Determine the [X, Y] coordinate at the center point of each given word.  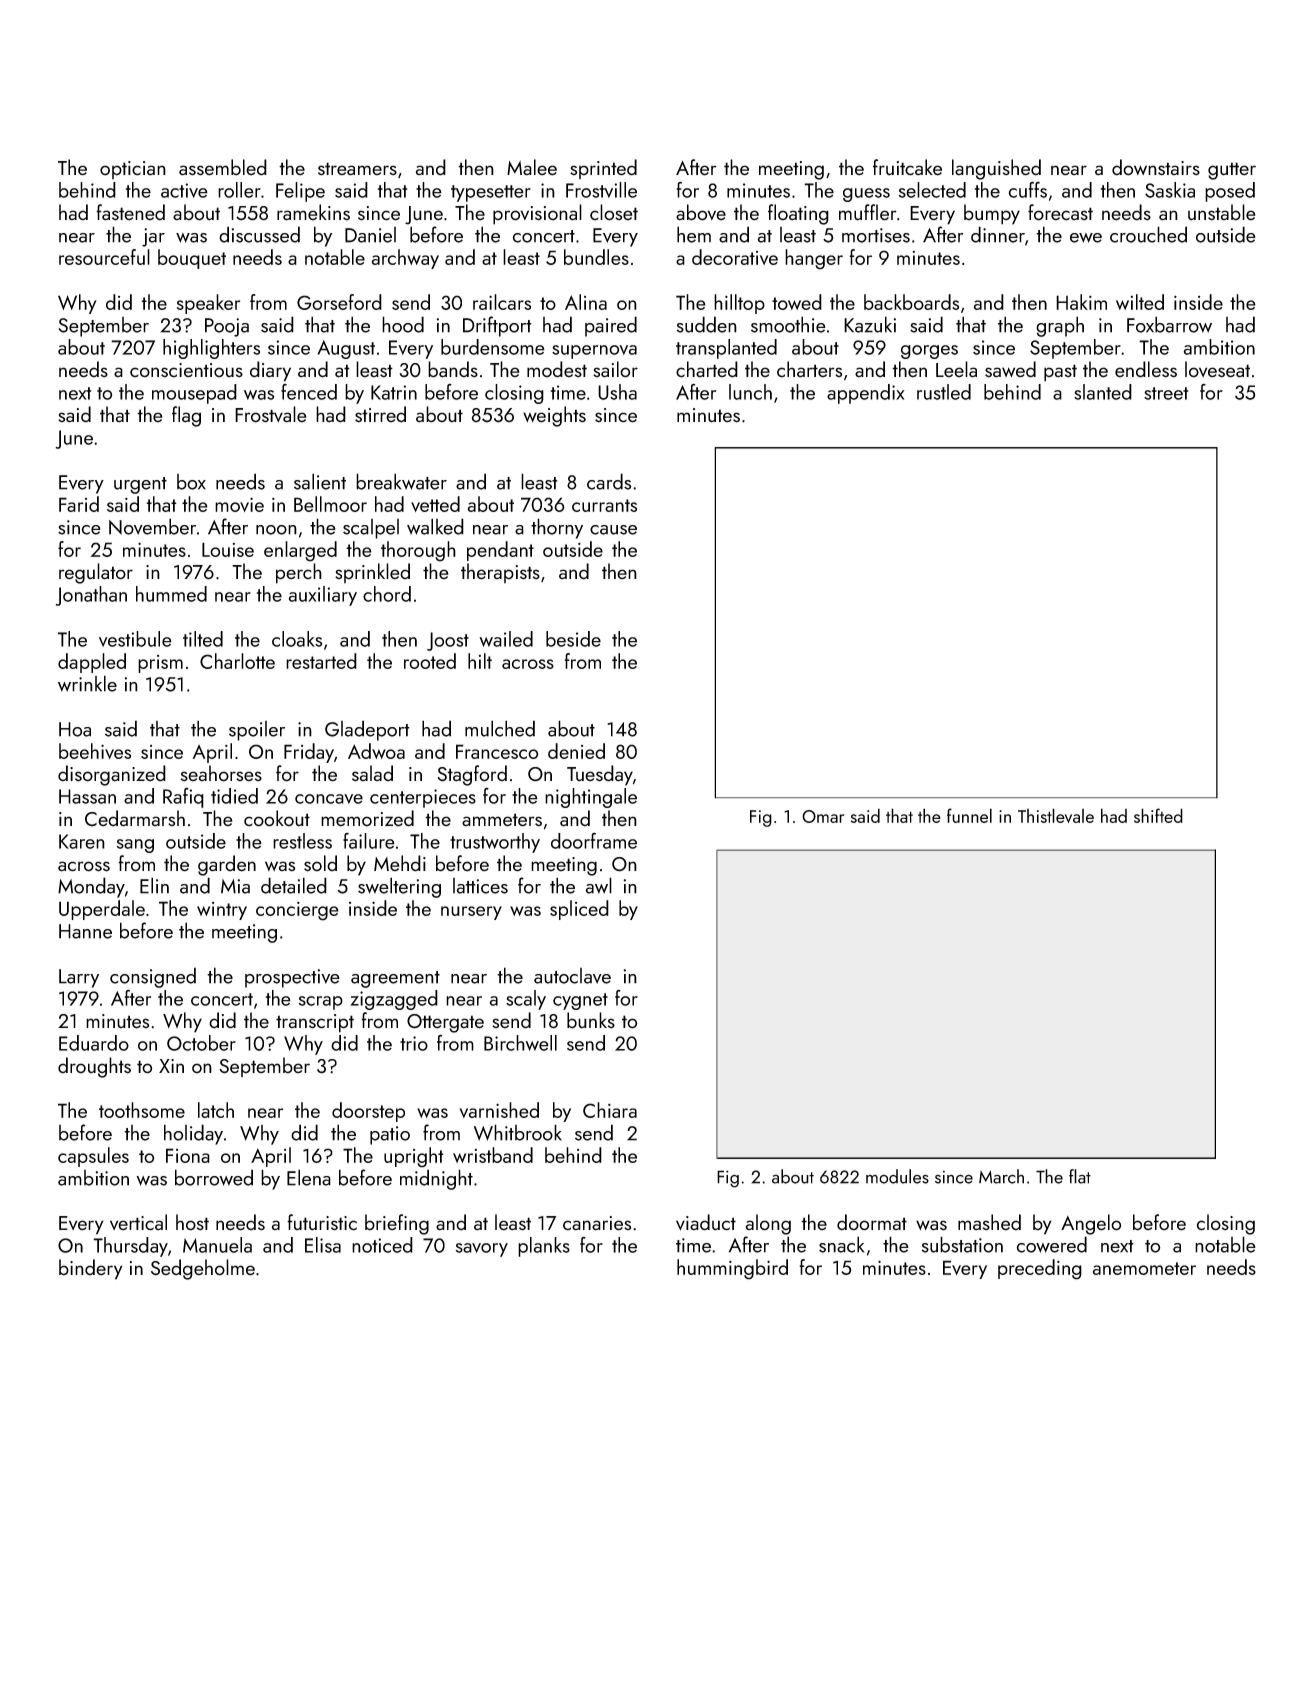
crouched [1148, 234]
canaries [597, 1223]
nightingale [591, 798]
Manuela [217, 1245]
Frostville [601, 190]
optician [133, 170]
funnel [969, 815]
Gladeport [367, 730]
